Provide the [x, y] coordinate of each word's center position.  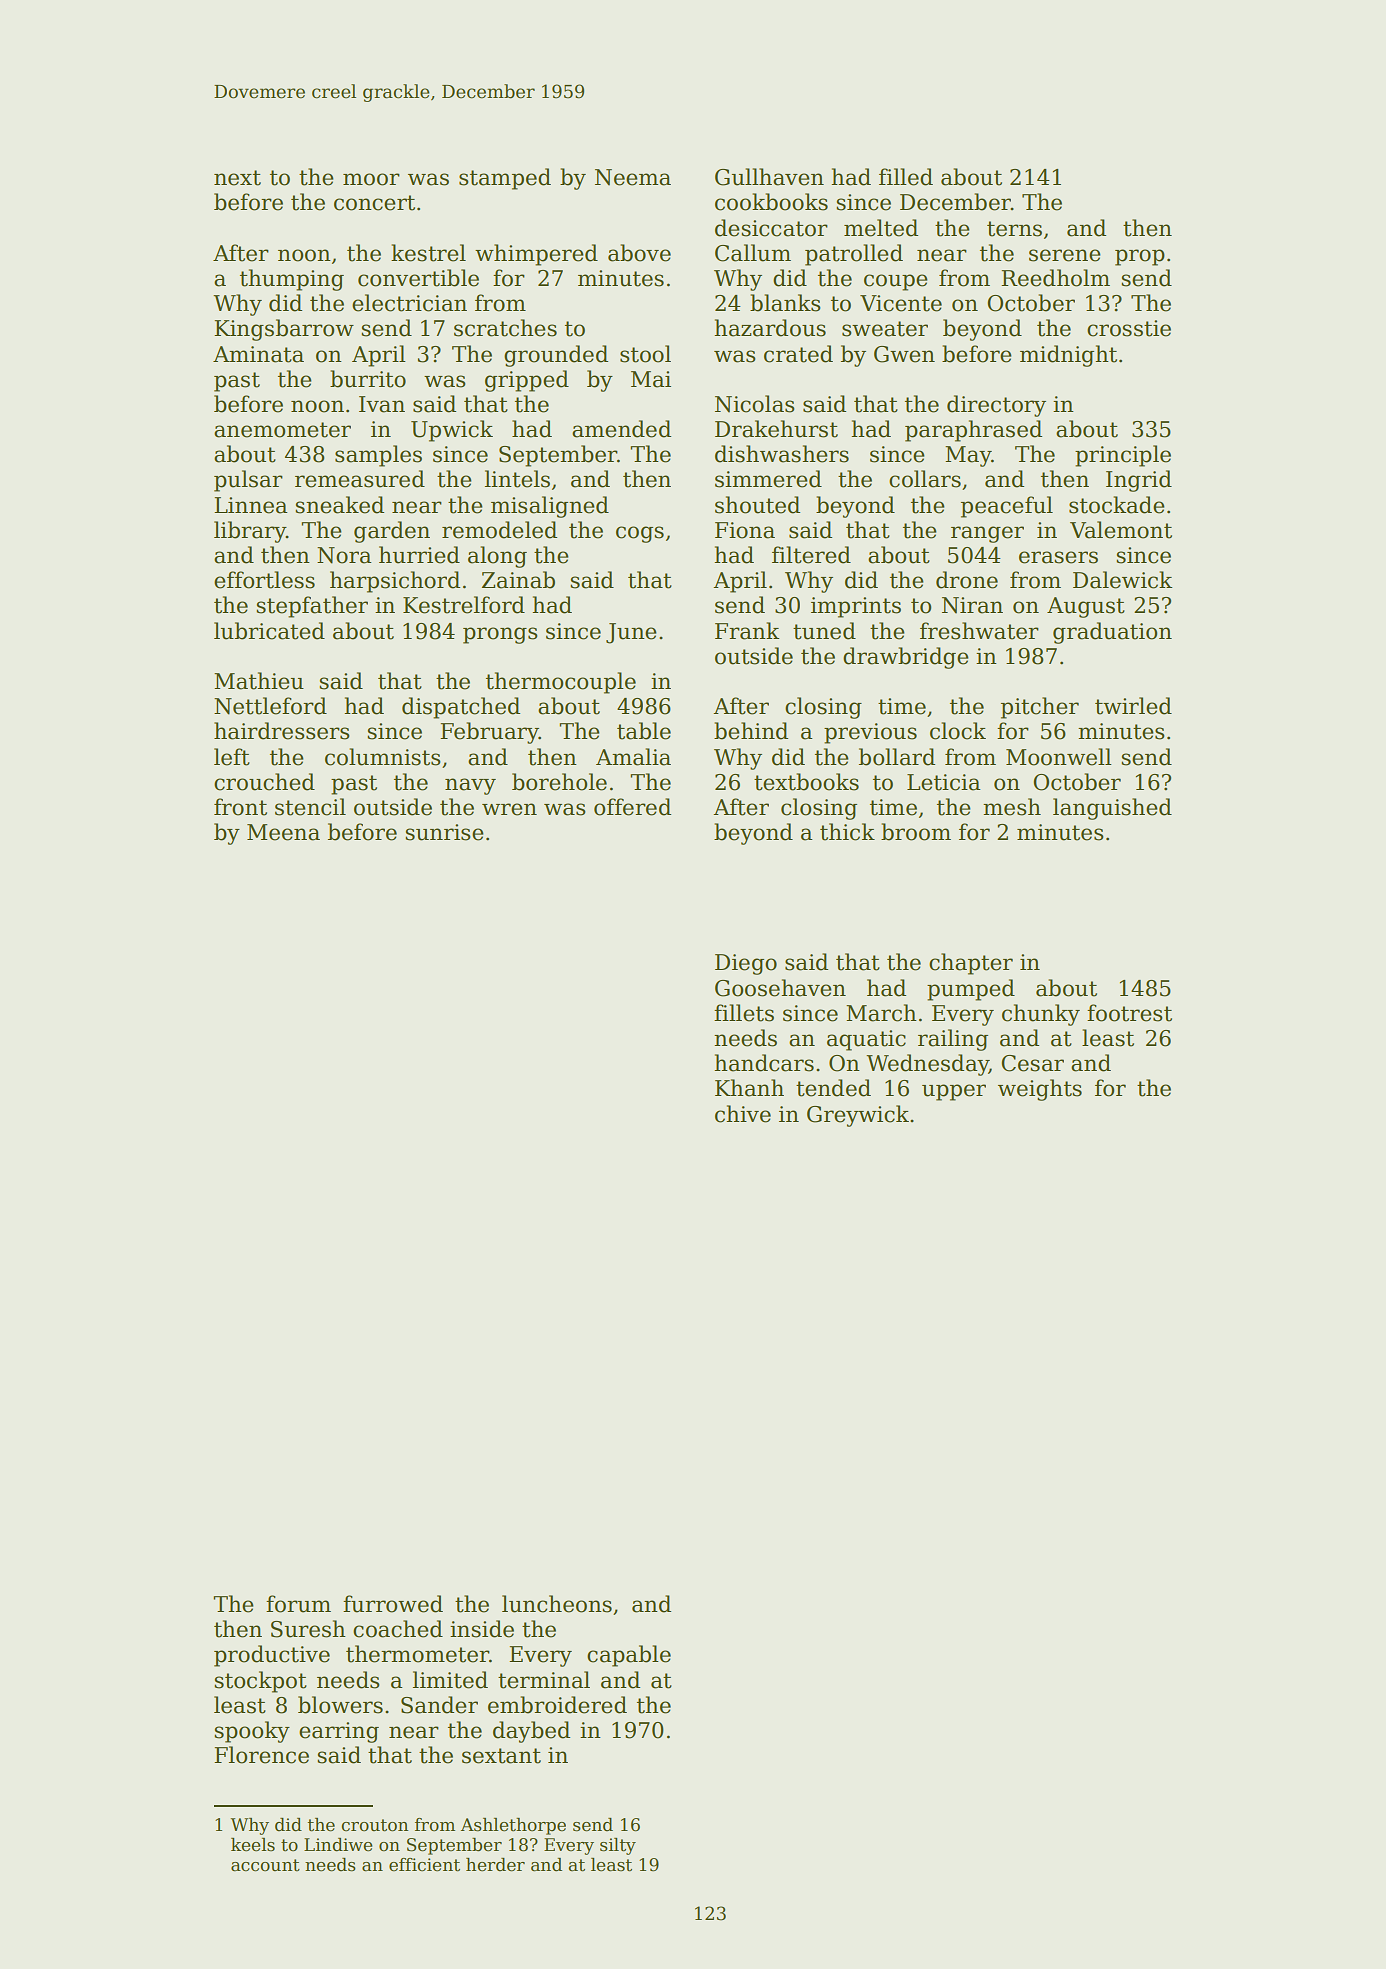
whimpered [536, 255]
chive [743, 1114]
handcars [764, 1063]
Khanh [749, 1088]
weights [1040, 1090]
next [237, 178]
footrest [1129, 1013]
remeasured [360, 479]
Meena [283, 832]
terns [1014, 229]
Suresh [308, 1629]
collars [925, 479]
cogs [640, 534]
